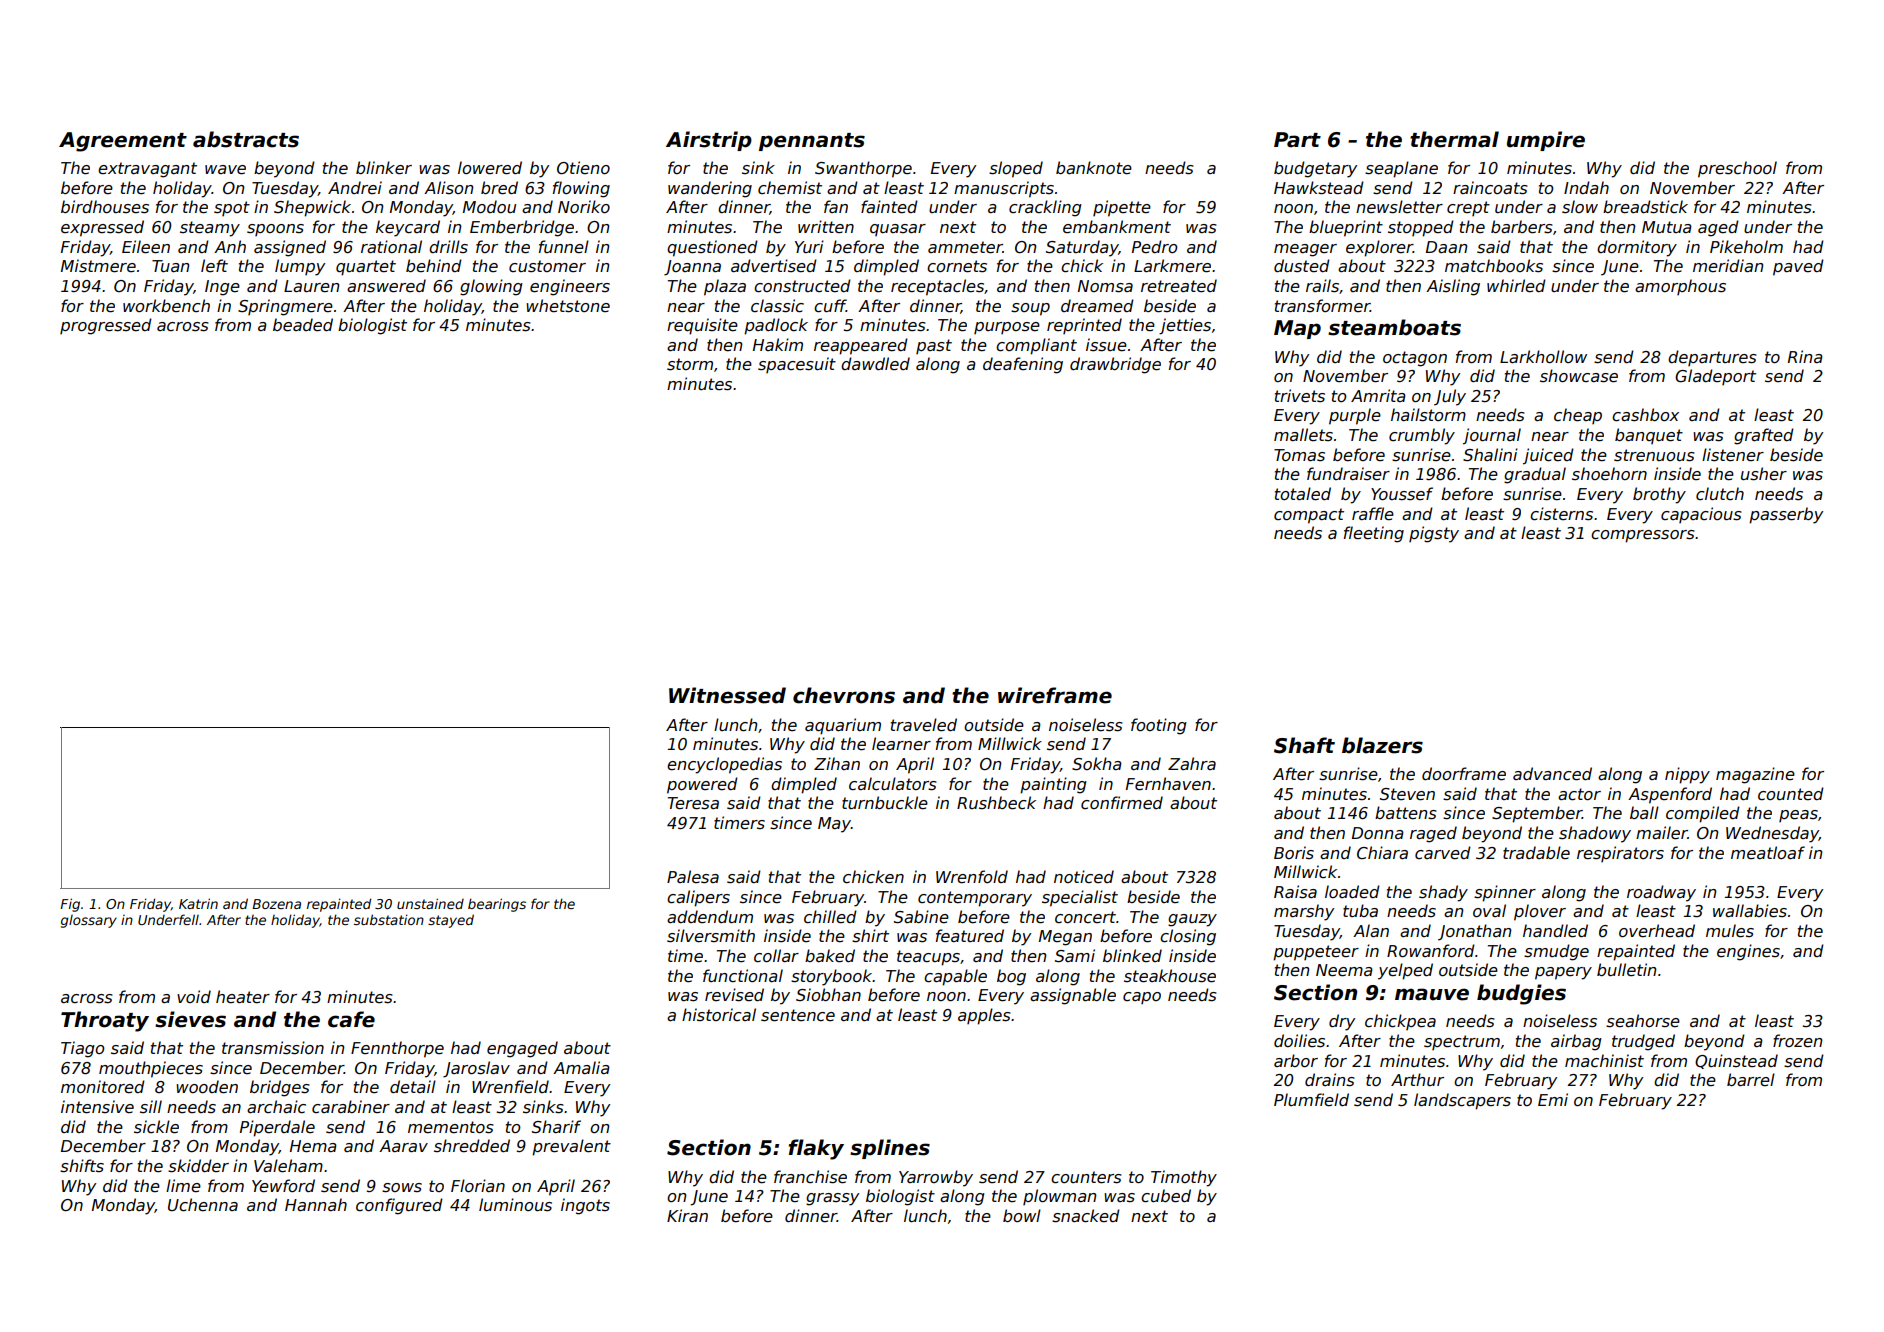 Image resolution: width=1884 pixels, height=1332 pixels. What do you see at coordinates (1023, 365) in the image?
I see `deafening` at bounding box center [1023, 365].
